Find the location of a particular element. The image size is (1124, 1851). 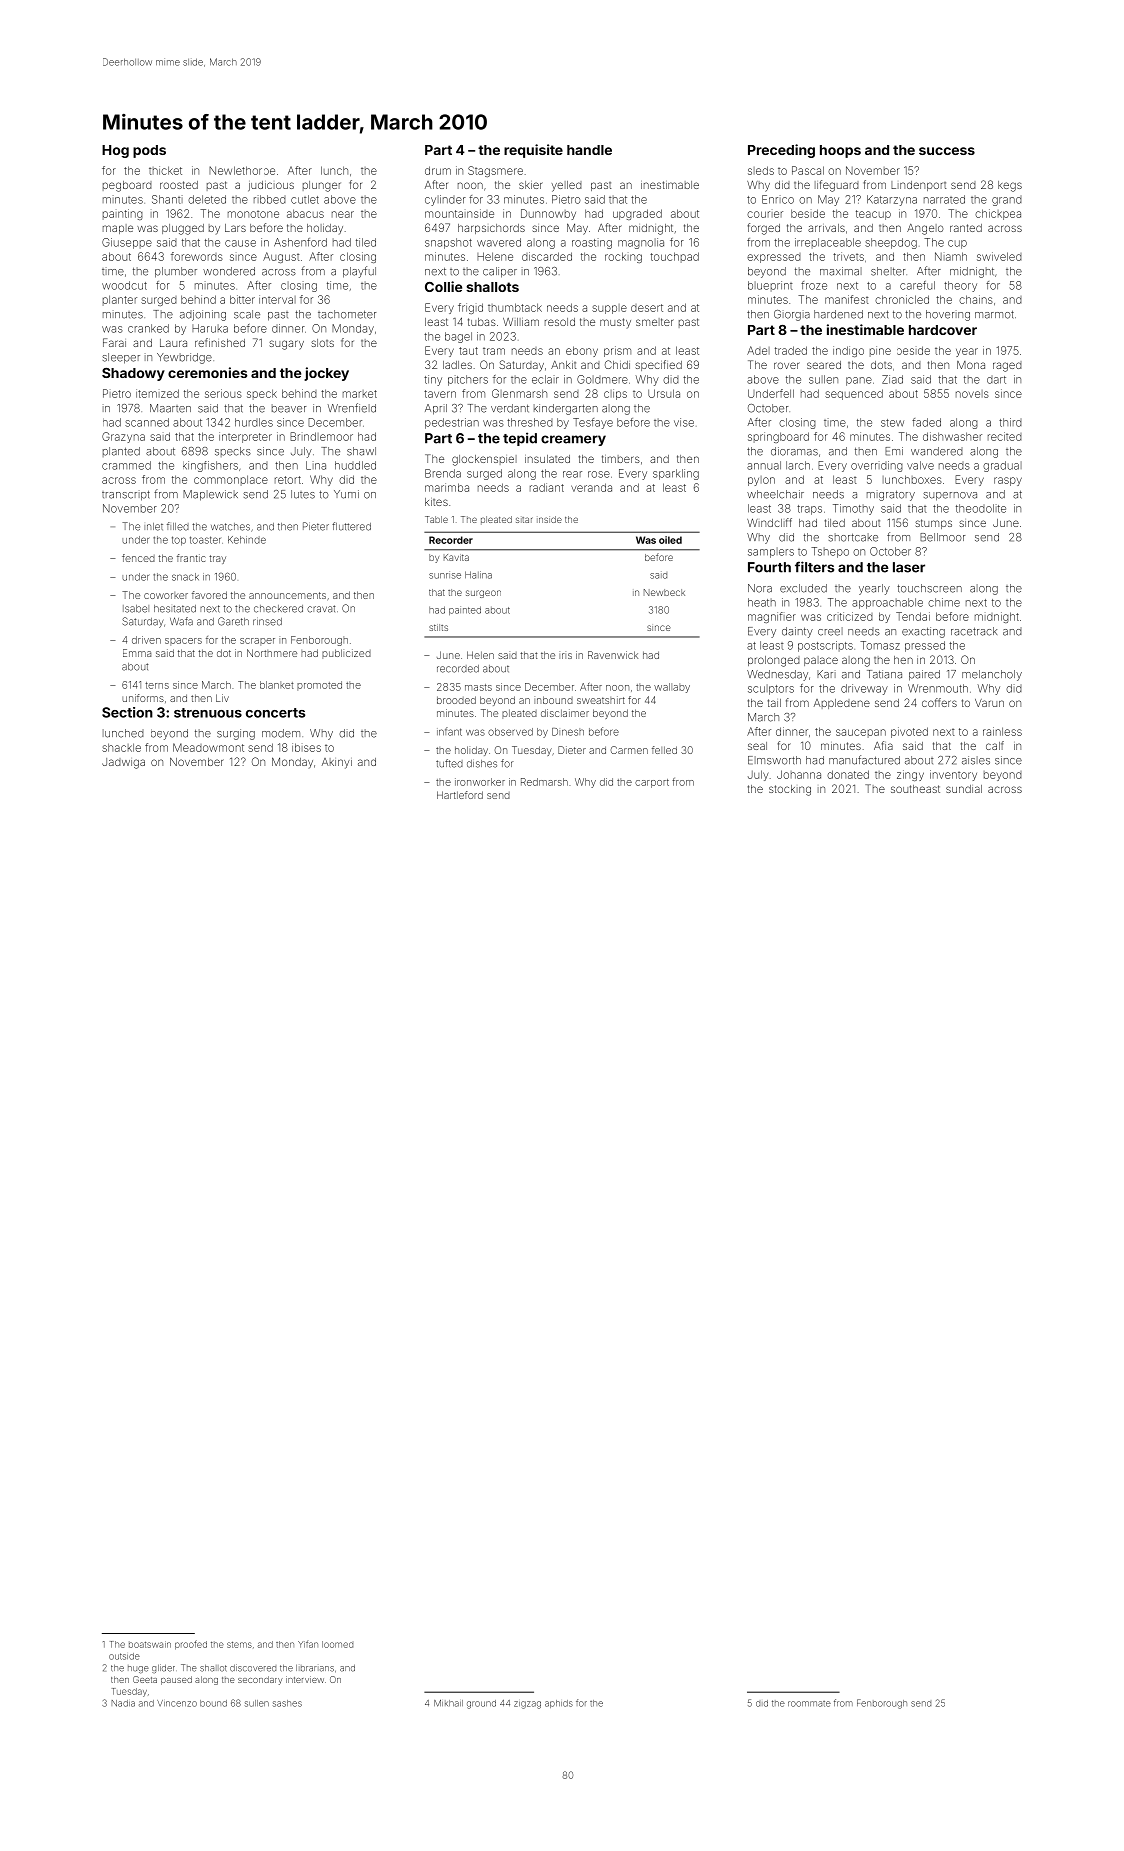

saucepan is located at coordinates (861, 733).
